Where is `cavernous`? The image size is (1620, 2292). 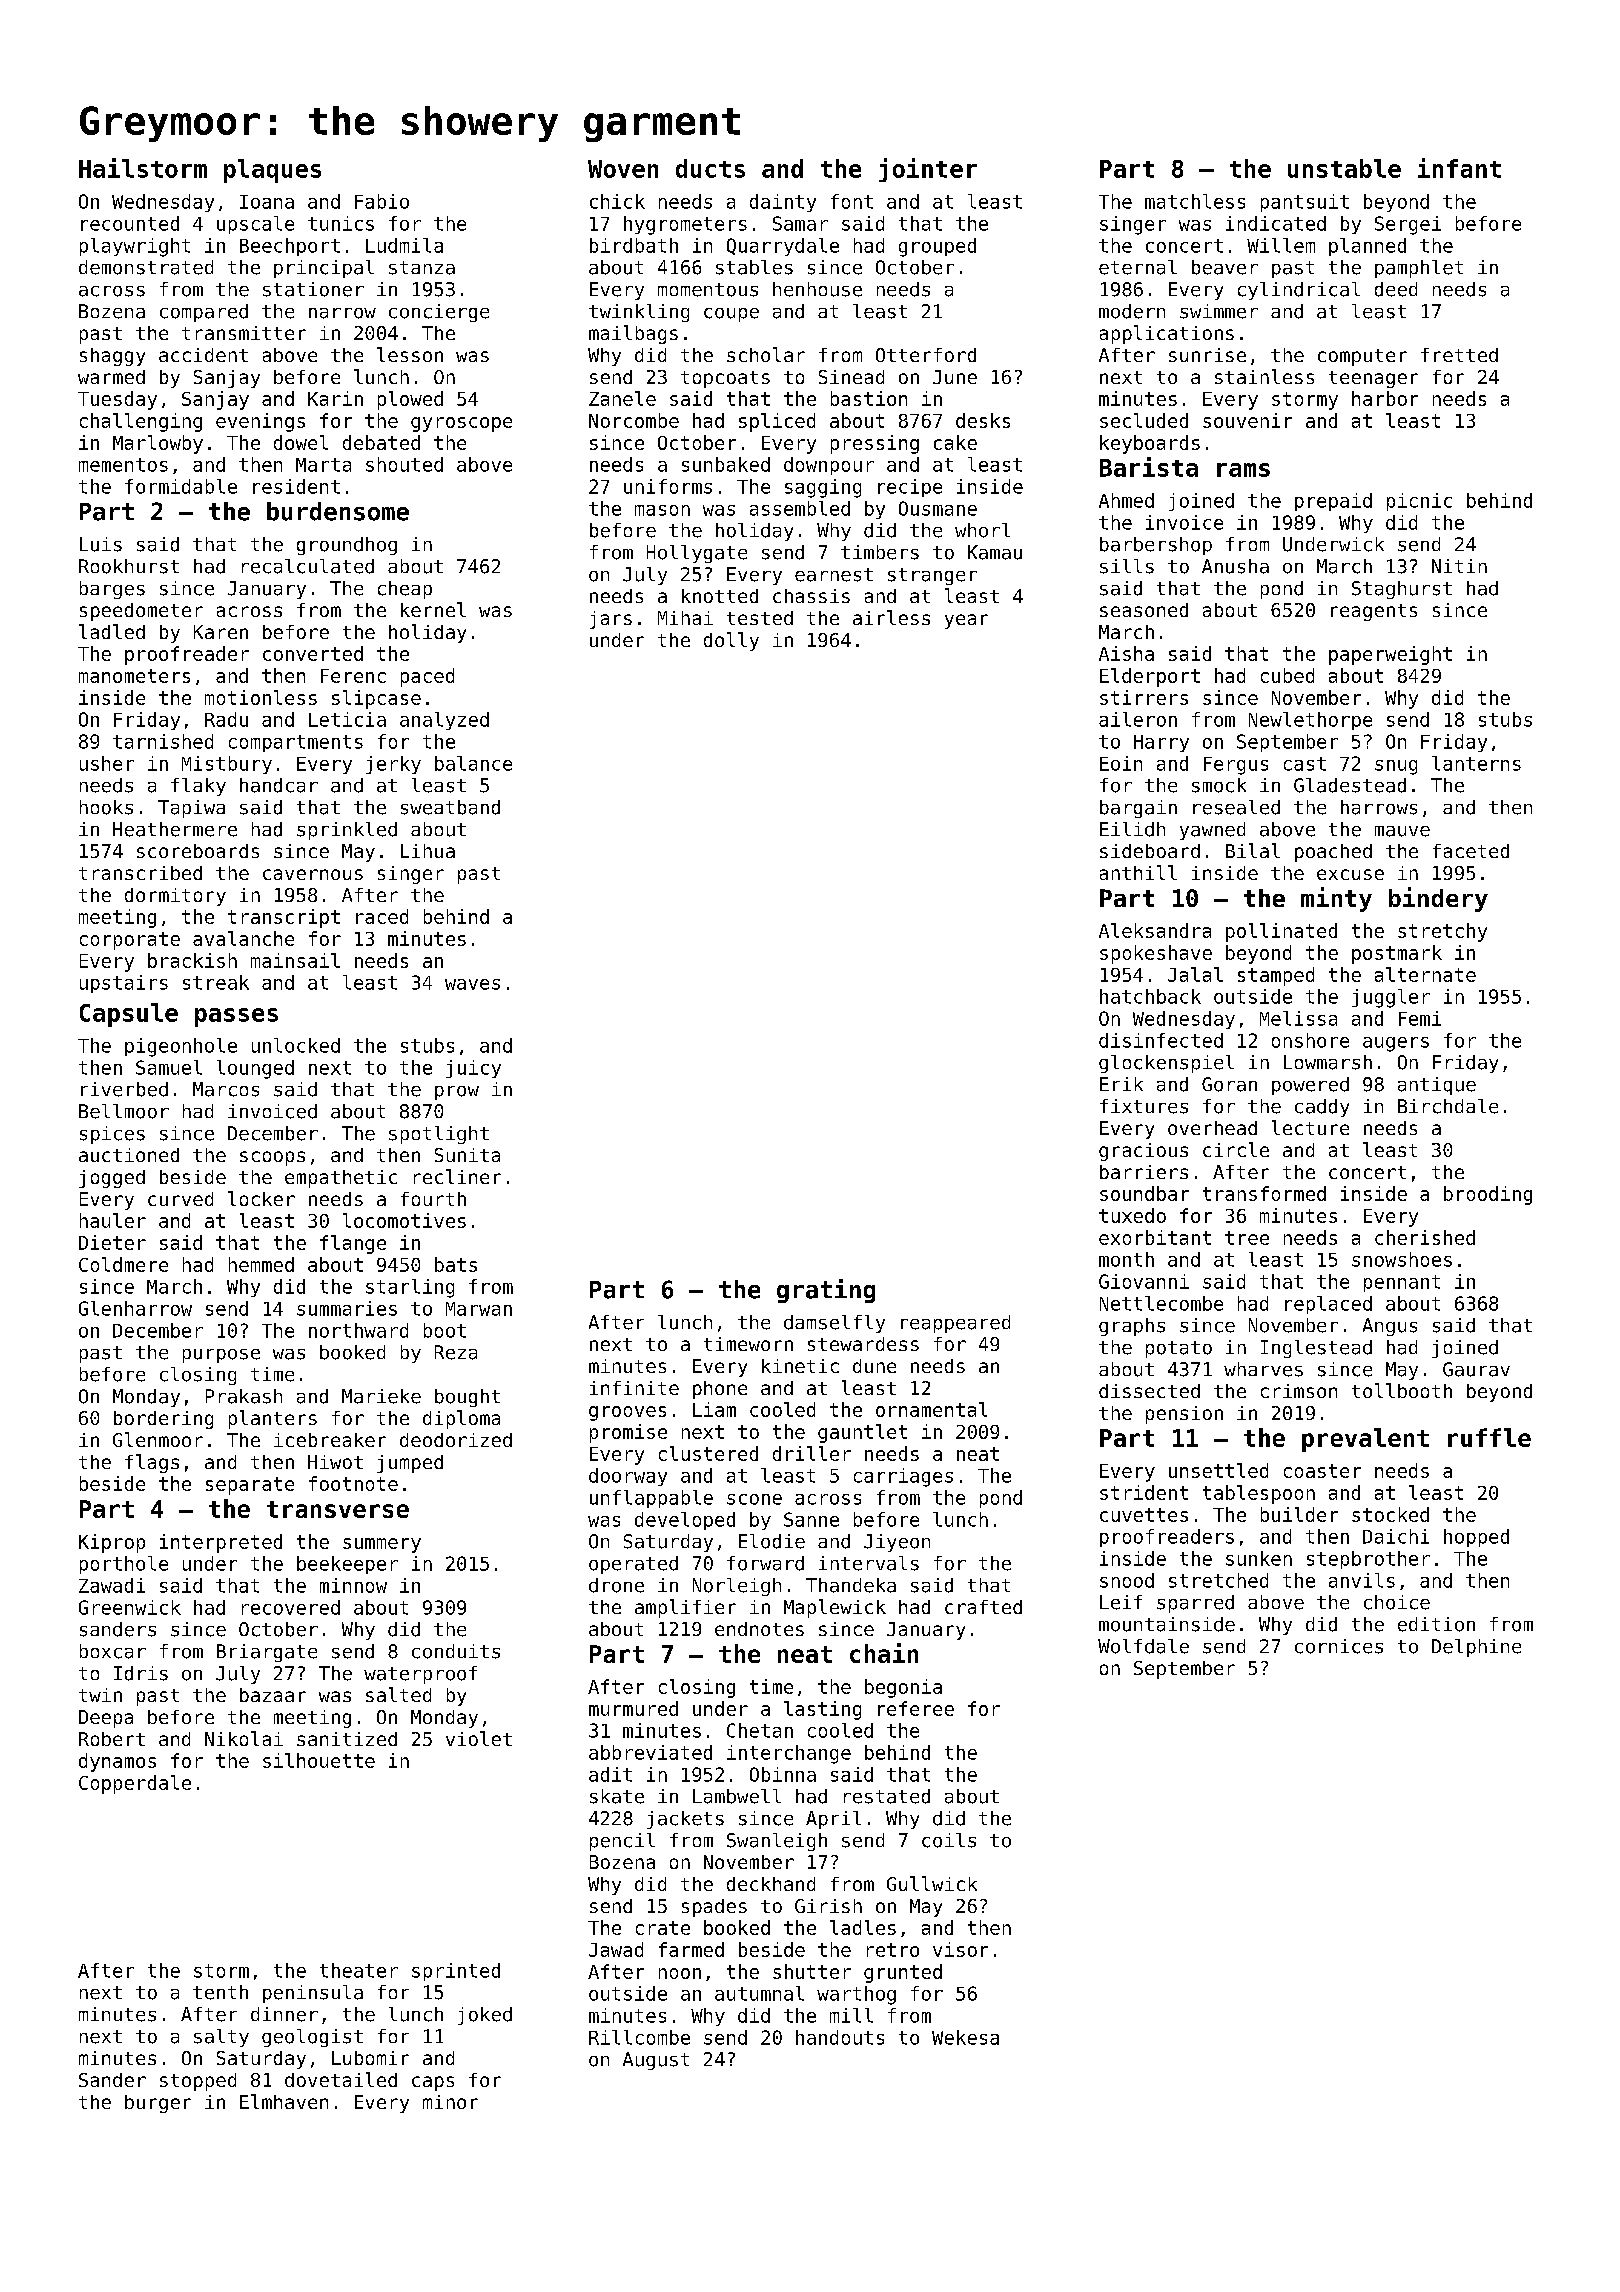 cavernous is located at coordinates (313, 874).
